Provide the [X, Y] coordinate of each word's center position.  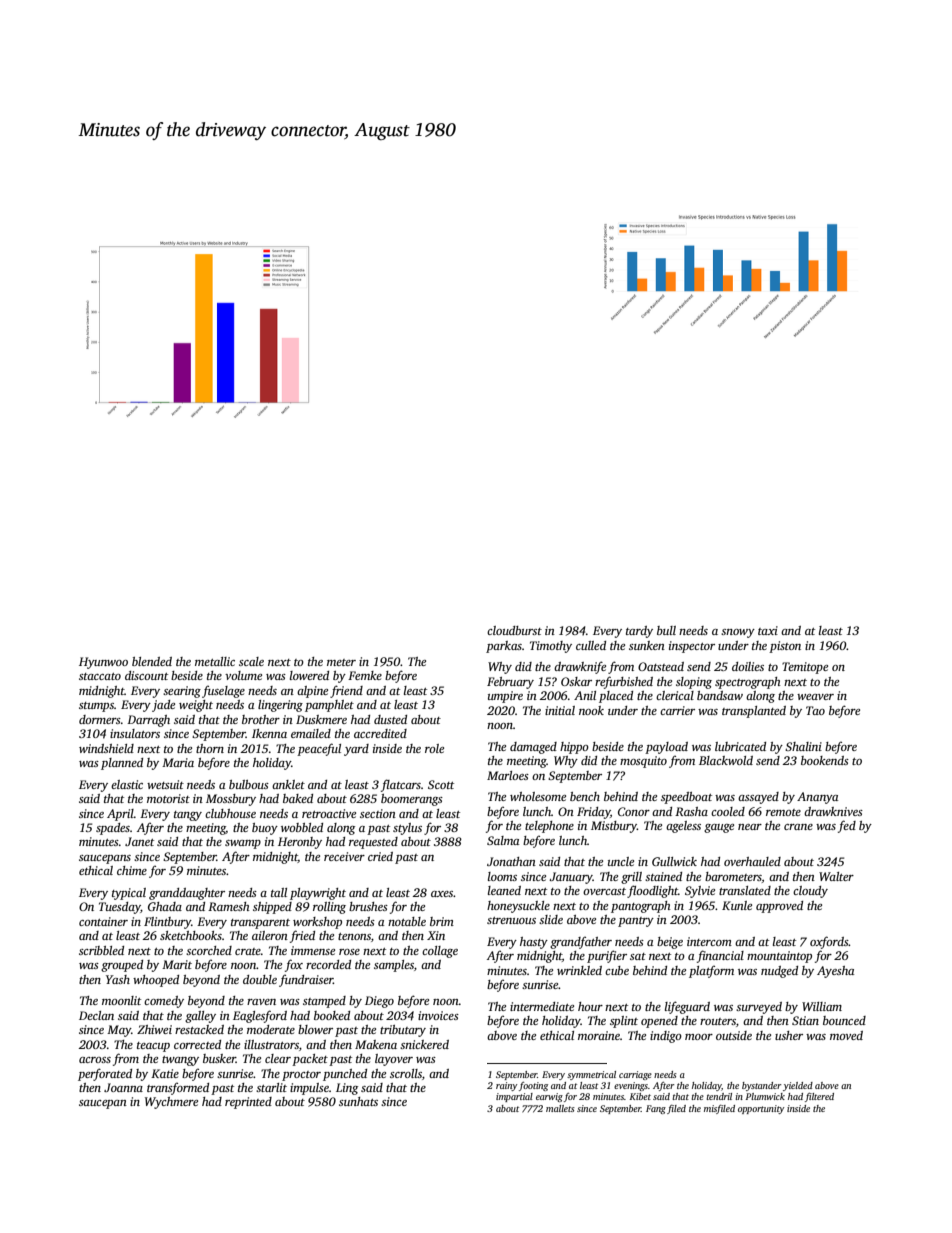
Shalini [803, 746]
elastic [127, 784]
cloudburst [514, 630]
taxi [768, 630]
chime [132, 870]
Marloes [508, 775]
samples [394, 966]
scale [251, 661]
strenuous [511, 920]
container [103, 921]
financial [720, 956]
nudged [779, 972]
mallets [560, 1108]
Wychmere [171, 1103]
